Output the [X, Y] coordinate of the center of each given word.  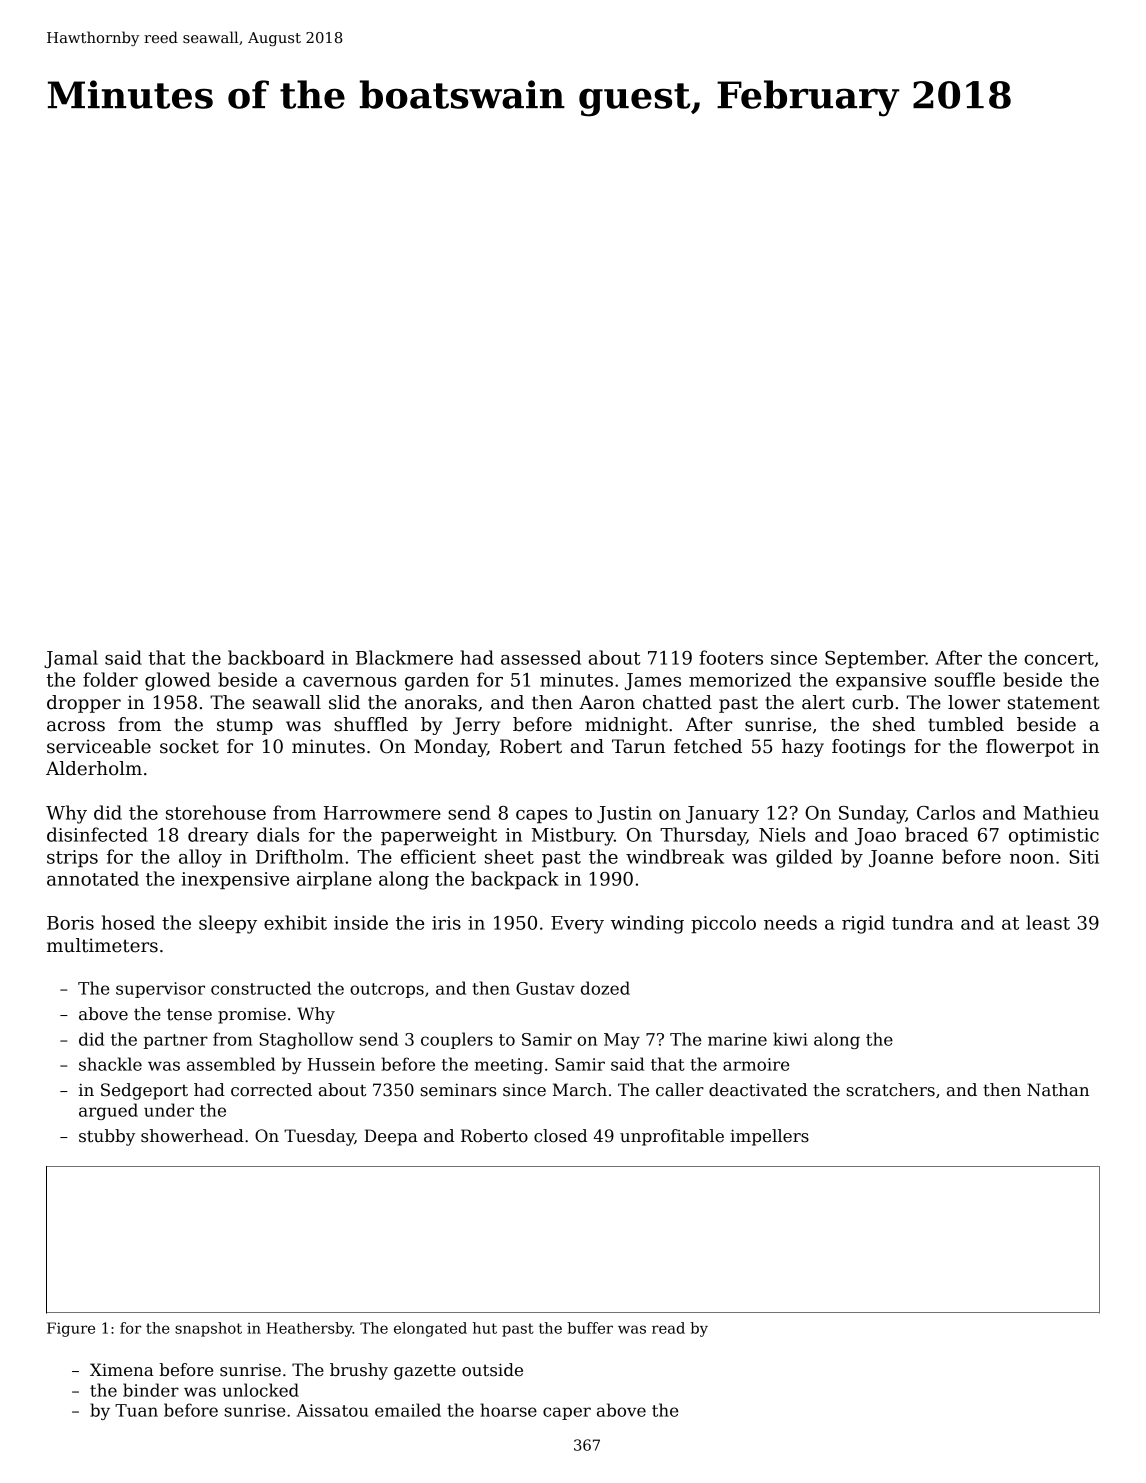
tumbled [966, 724]
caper [567, 1413]
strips [72, 858]
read [668, 1328]
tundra [922, 922]
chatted [677, 702]
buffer [590, 1328]
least [1048, 922]
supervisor [160, 990]
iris [446, 923]
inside [361, 922]
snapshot [208, 1329]
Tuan [136, 1410]
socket [189, 746]
